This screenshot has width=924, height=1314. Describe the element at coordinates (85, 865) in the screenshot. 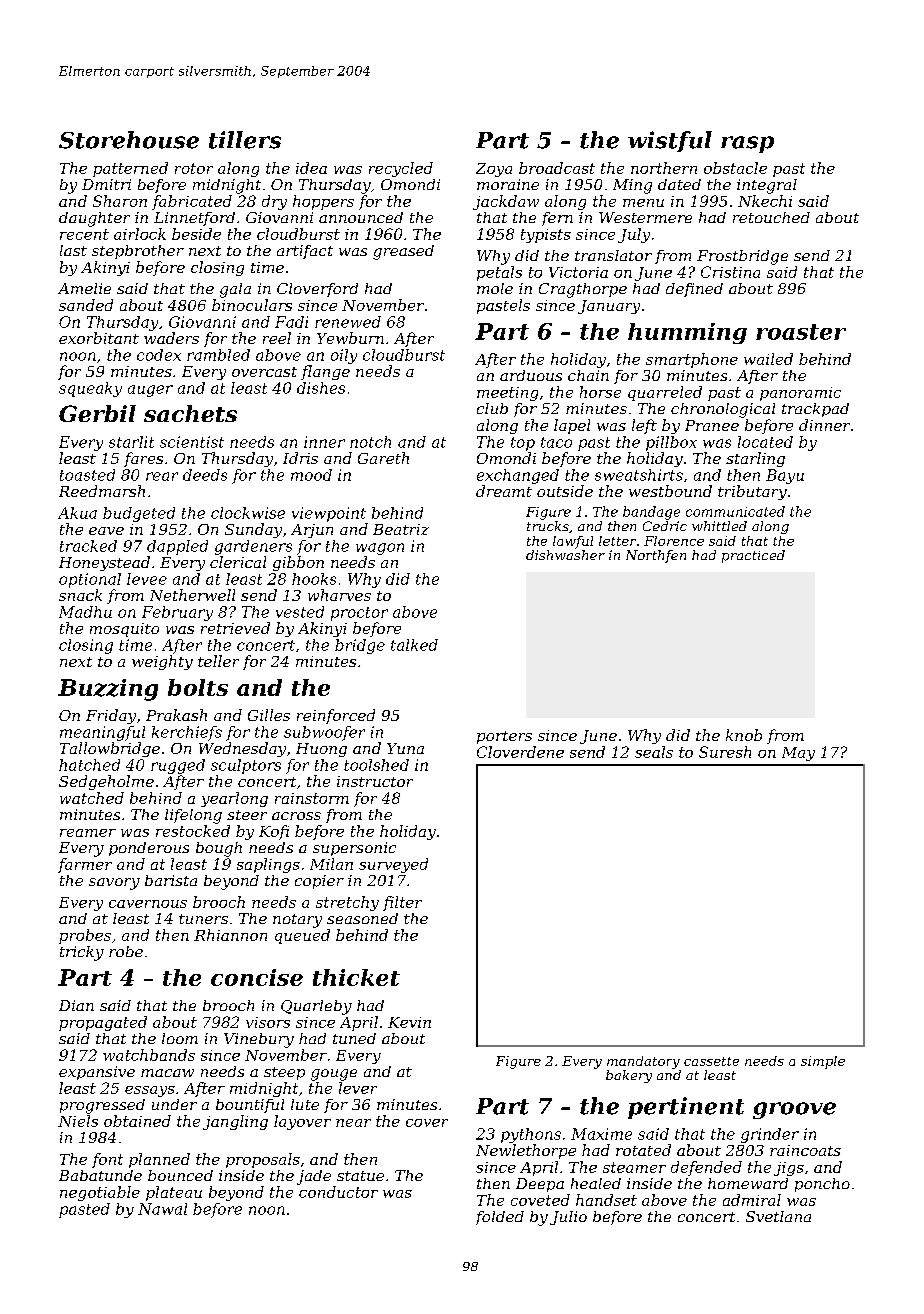

I see `farmer` at that location.
